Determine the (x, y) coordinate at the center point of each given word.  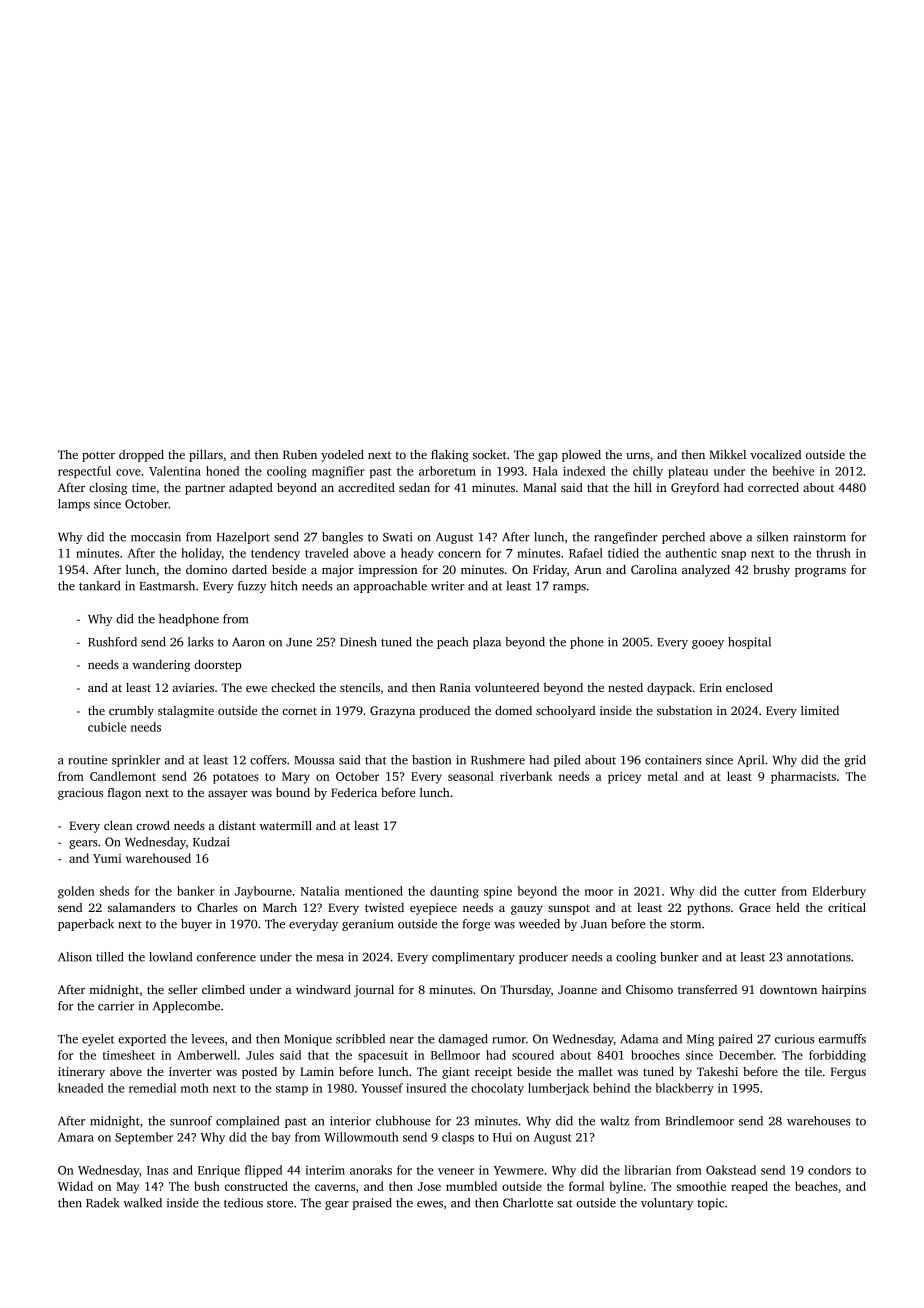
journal (374, 991)
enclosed (749, 687)
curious (795, 1039)
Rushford (112, 642)
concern (459, 554)
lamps (74, 505)
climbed (223, 989)
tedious (243, 1203)
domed (513, 710)
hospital (749, 643)
